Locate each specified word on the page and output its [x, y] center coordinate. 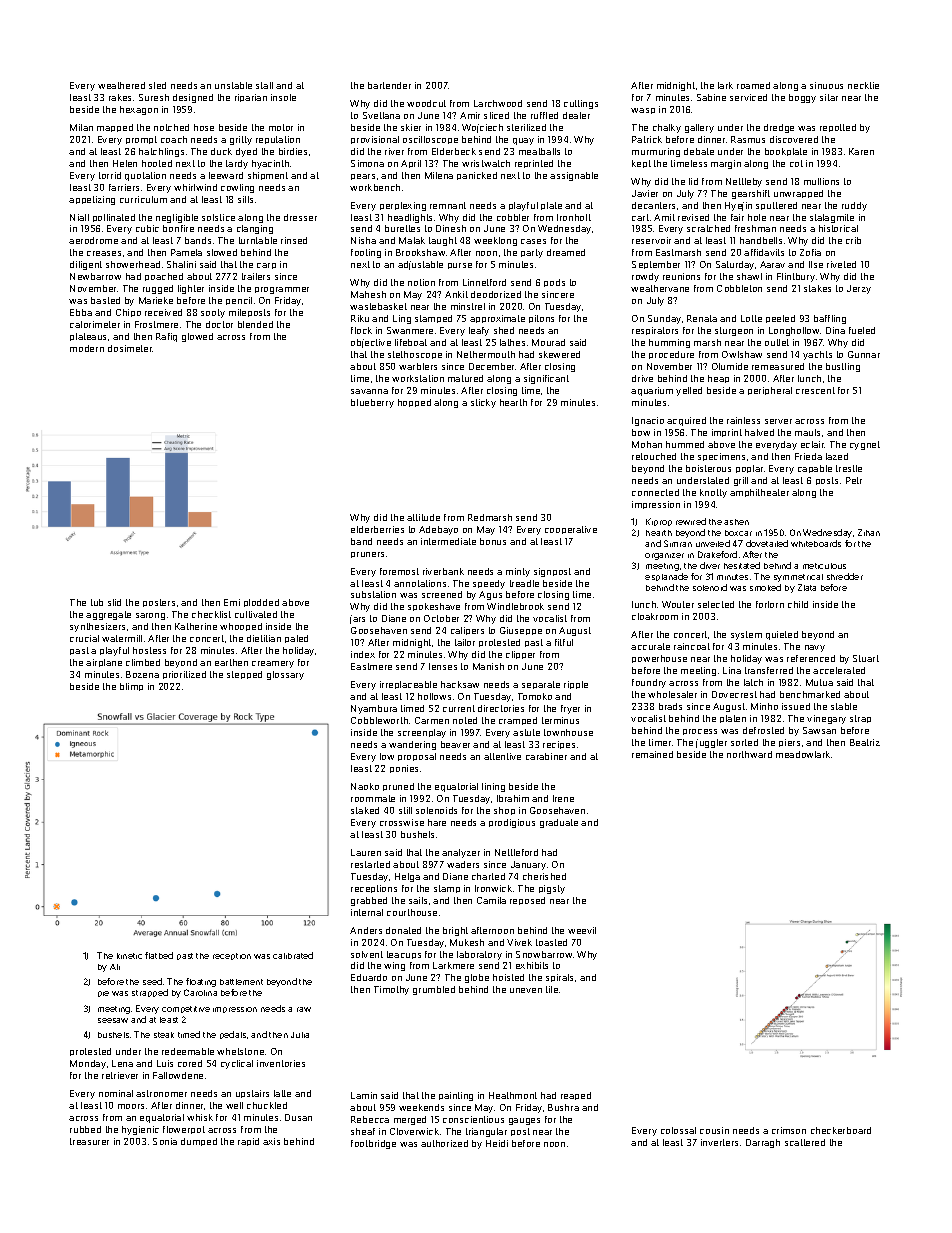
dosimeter [130, 348]
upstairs [252, 1094]
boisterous [708, 468]
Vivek [519, 942]
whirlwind [195, 187]
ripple [576, 685]
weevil [582, 930]
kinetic [129, 956]
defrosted [763, 730]
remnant [448, 205]
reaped [576, 1096]
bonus [493, 541]
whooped [241, 627]
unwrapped [798, 194]
